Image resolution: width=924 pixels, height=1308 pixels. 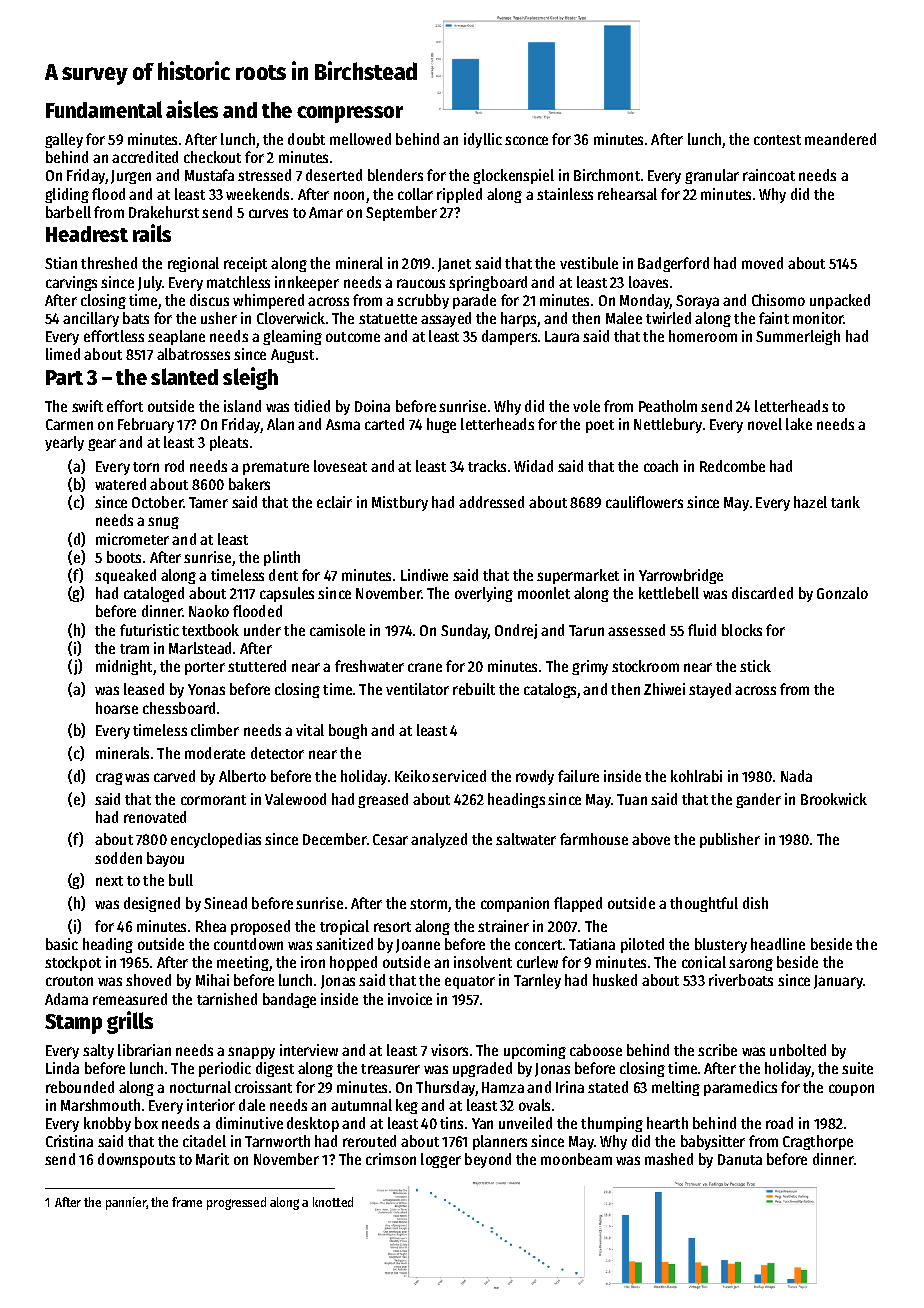 What do you see at coordinates (109, 263) in the screenshot?
I see `threshed` at bounding box center [109, 263].
